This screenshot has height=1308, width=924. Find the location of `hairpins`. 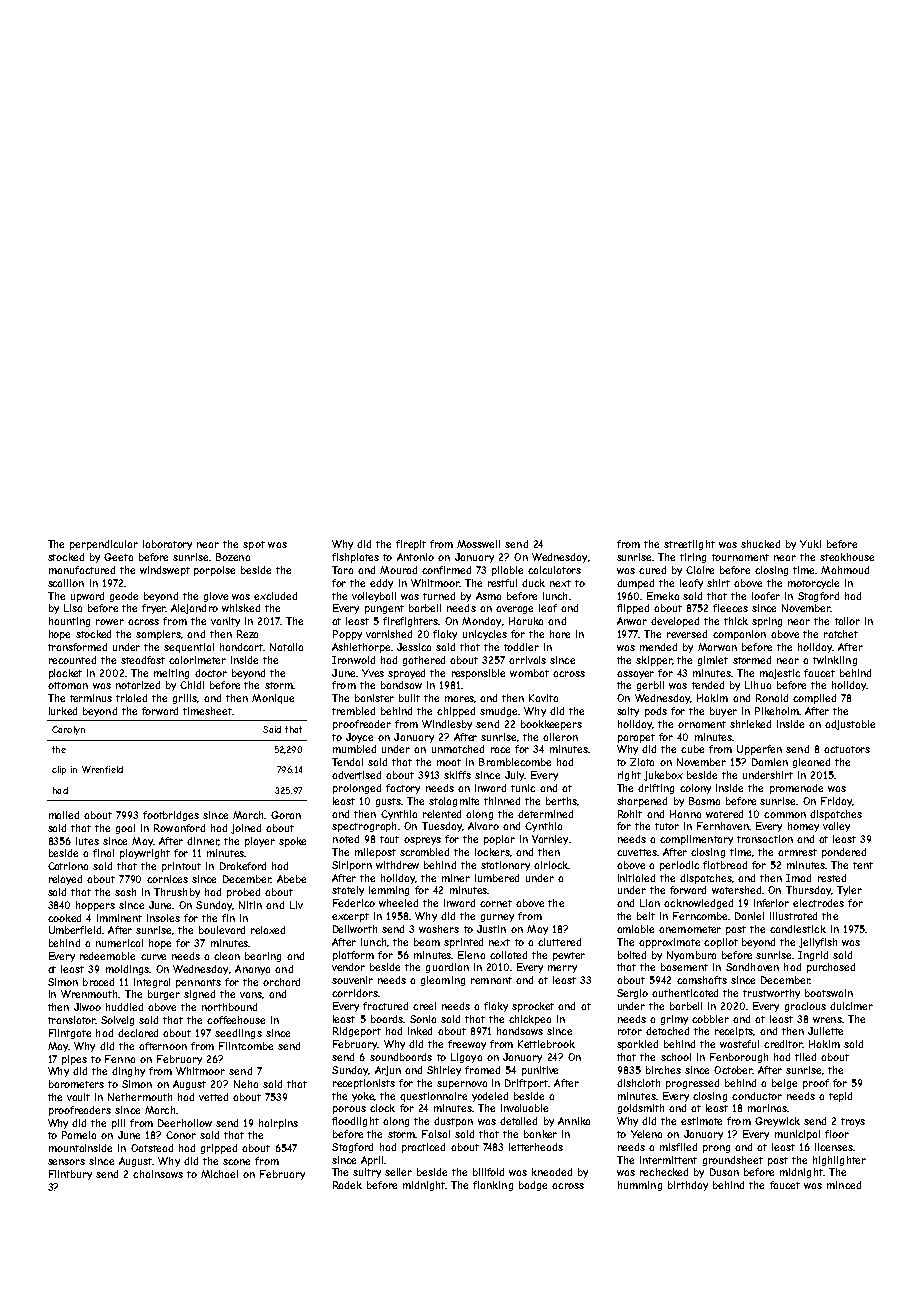

hairpins is located at coordinates (278, 1124).
